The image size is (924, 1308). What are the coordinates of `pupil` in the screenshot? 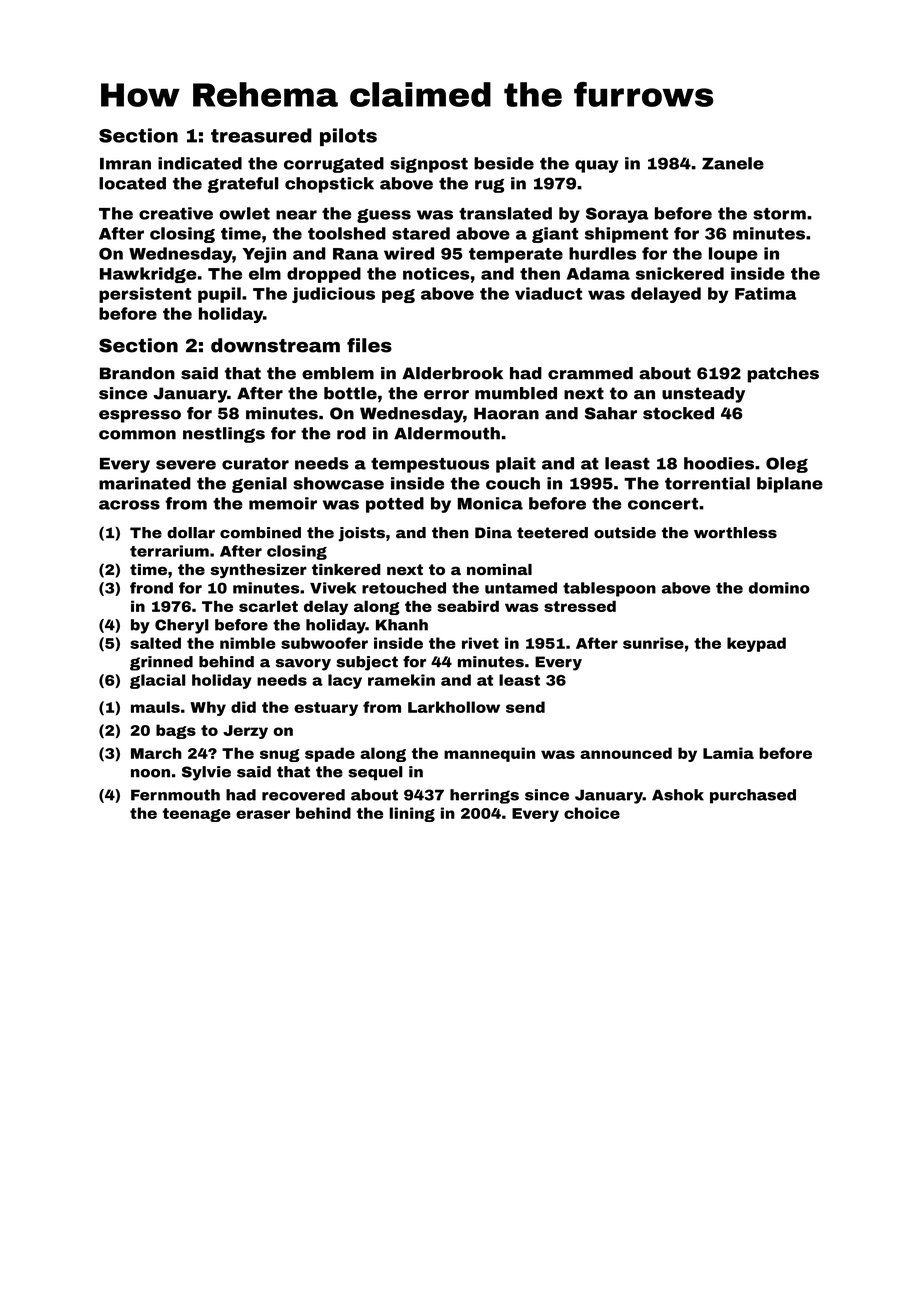 It's located at (219, 295).
